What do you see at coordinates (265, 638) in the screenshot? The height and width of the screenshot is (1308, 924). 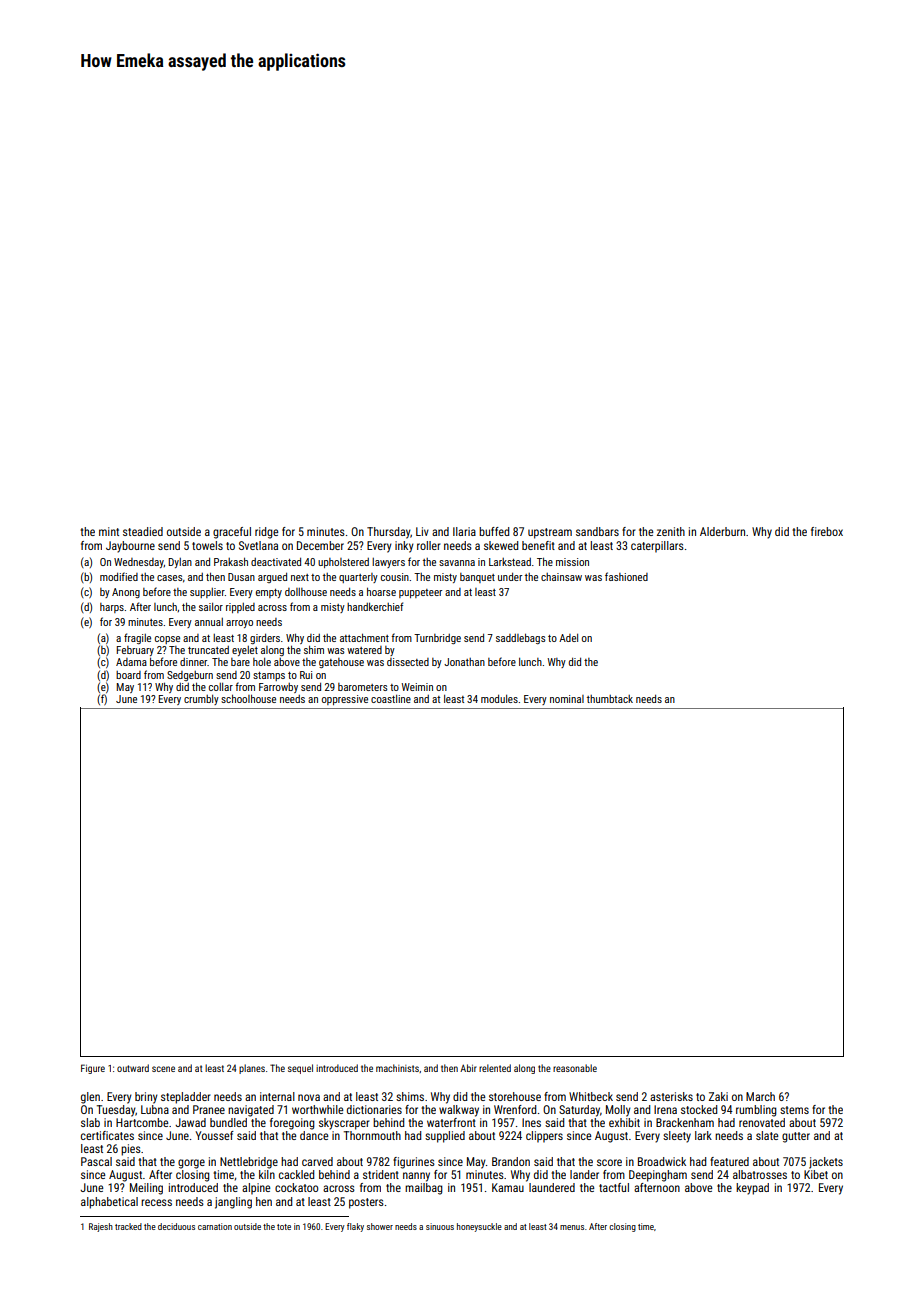 I see `girders` at bounding box center [265, 638].
